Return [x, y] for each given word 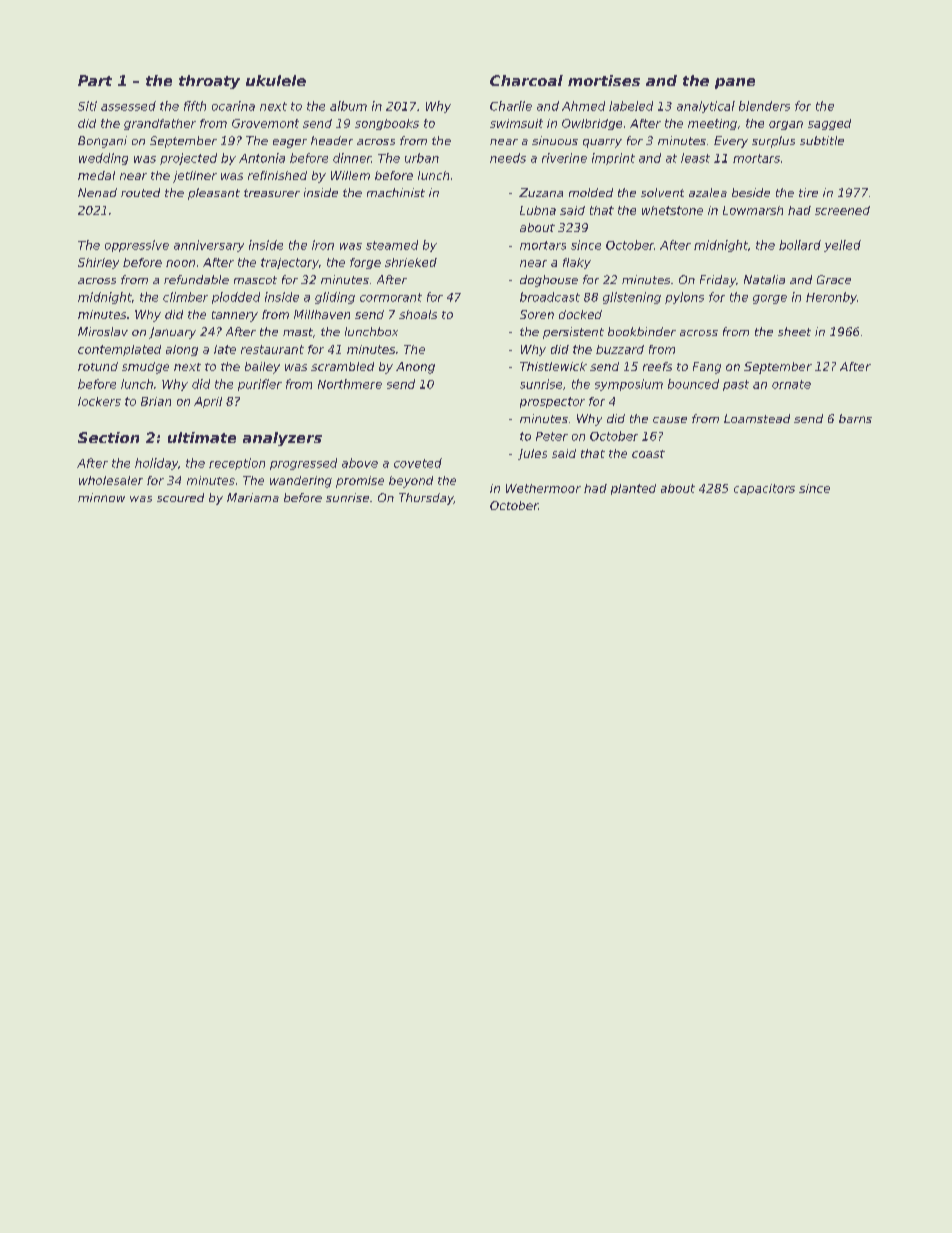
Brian [156, 401]
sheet [794, 331]
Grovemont [265, 123]
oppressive [137, 246]
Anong [415, 368]
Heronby [831, 298]
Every [731, 142]
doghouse [549, 281]
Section [108, 437]
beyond [411, 482]
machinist [396, 192]
